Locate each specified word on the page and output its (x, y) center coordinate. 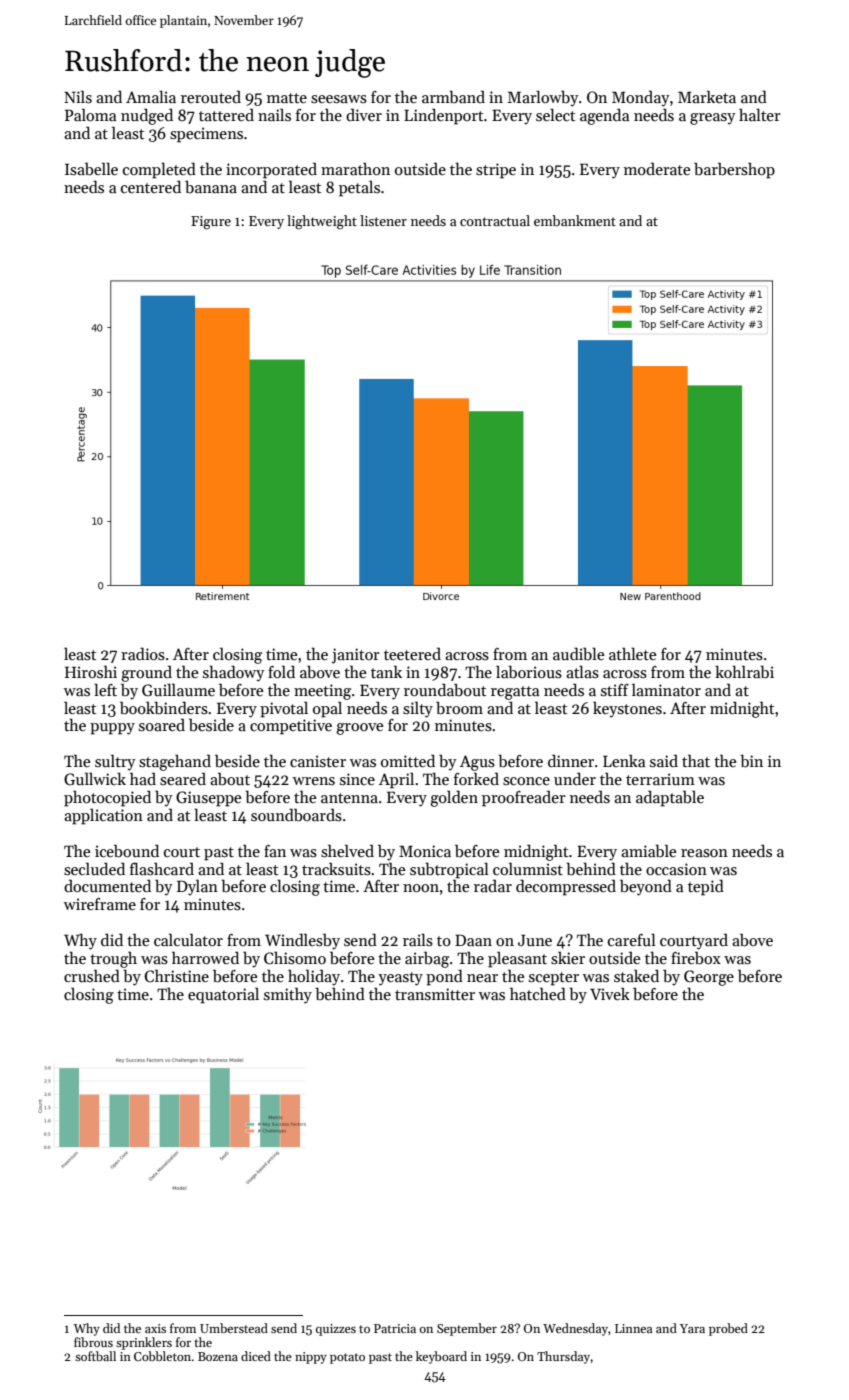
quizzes (336, 1330)
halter (760, 114)
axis (155, 1328)
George (709, 978)
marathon (355, 168)
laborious (529, 672)
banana (211, 186)
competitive (291, 727)
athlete (633, 653)
